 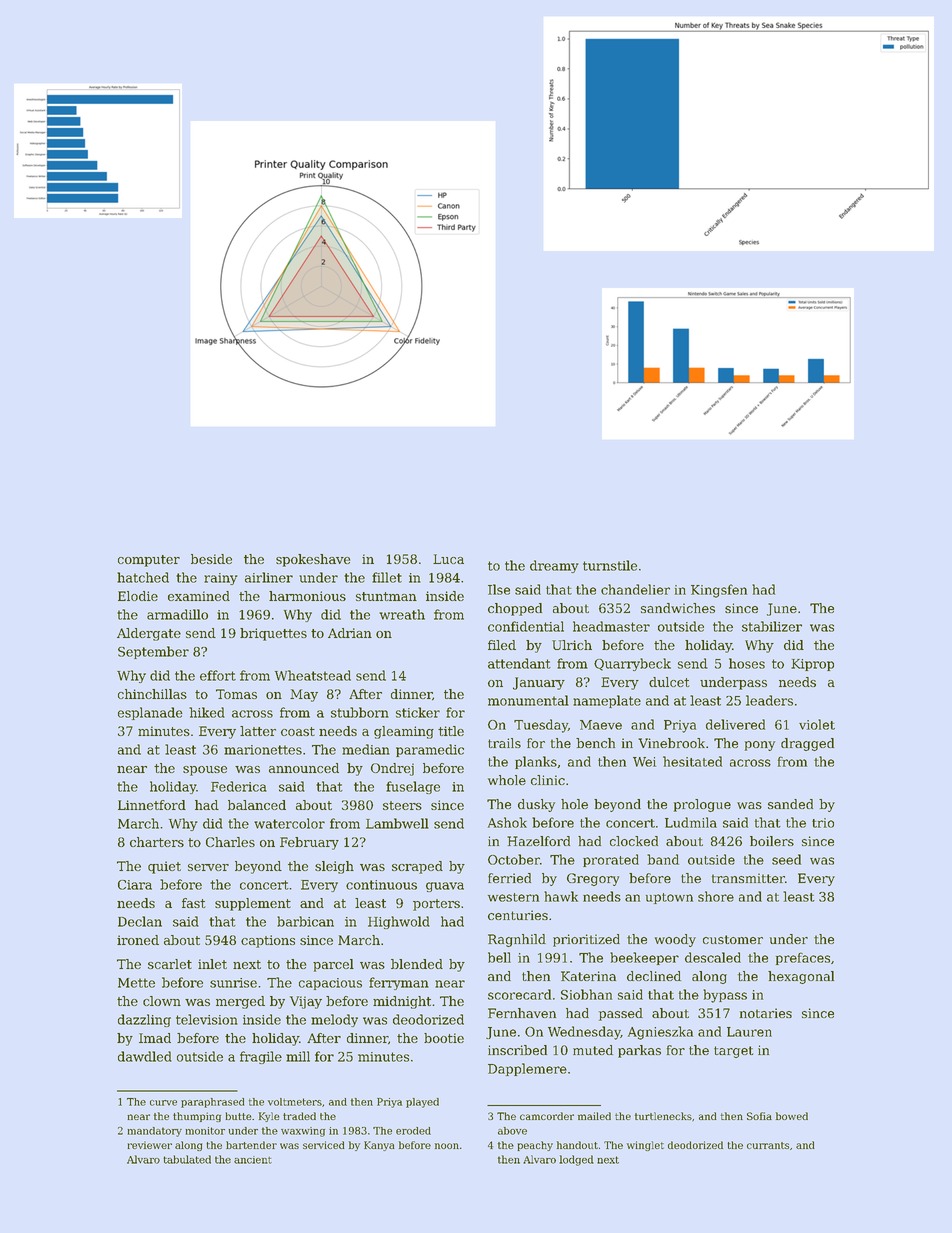 I want to click on Katerina, so click(x=588, y=976).
